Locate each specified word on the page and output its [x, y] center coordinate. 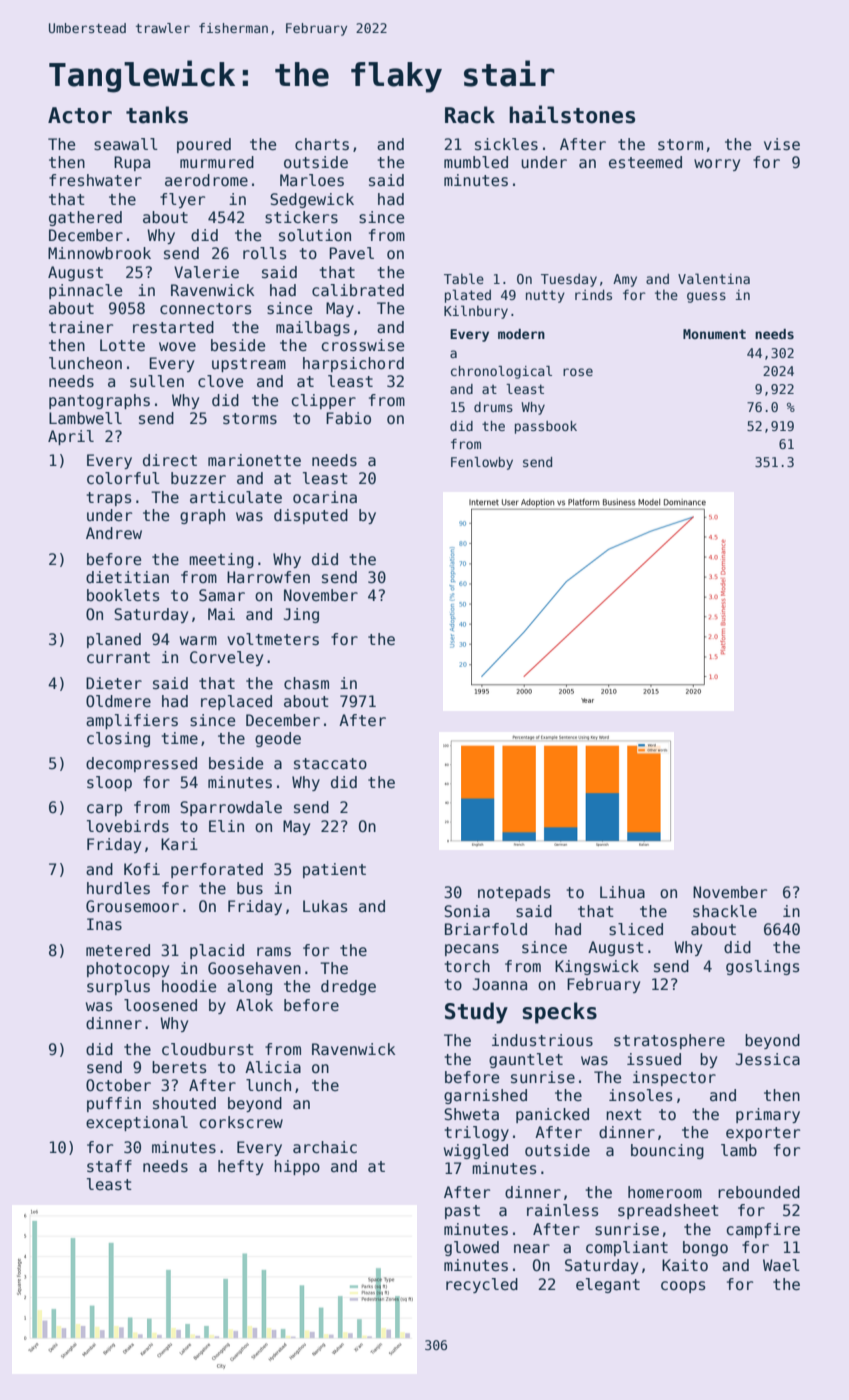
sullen [157, 381]
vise [782, 144]
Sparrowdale [231, 808]
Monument [714, 334]
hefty [240, 1167]
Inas [104, 924]
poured [204, 145]
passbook [546, 427]
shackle [725, 911]
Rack [470, 115]
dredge [348, 987]
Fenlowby [482, 463]
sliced [636, 929]
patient [334, 870]
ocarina [325, 497]
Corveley [226, 658]
